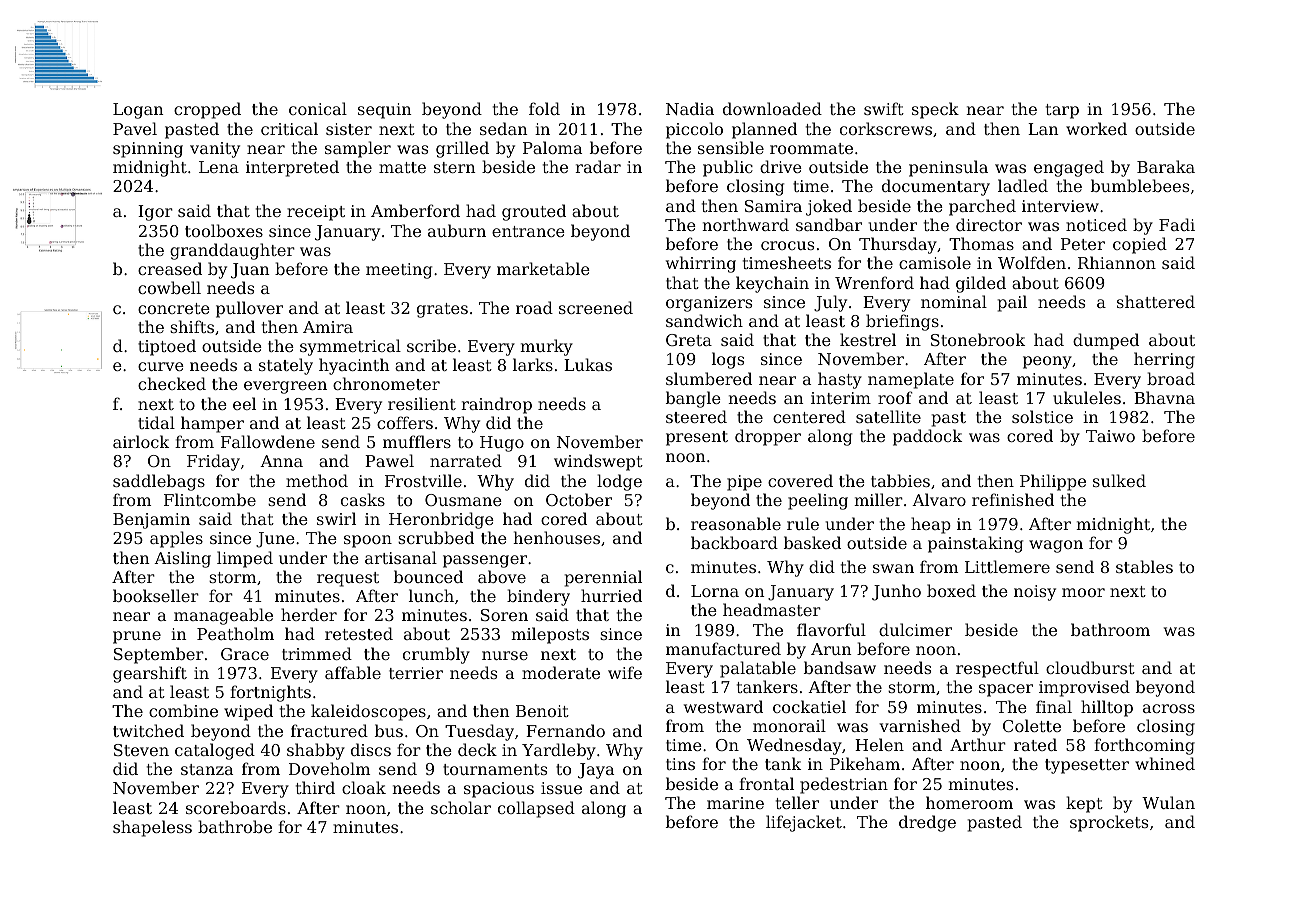  What do you see at coordinates (505, 655) in the screenshot?
I see `nurse` at bounding box center [505, 655].
